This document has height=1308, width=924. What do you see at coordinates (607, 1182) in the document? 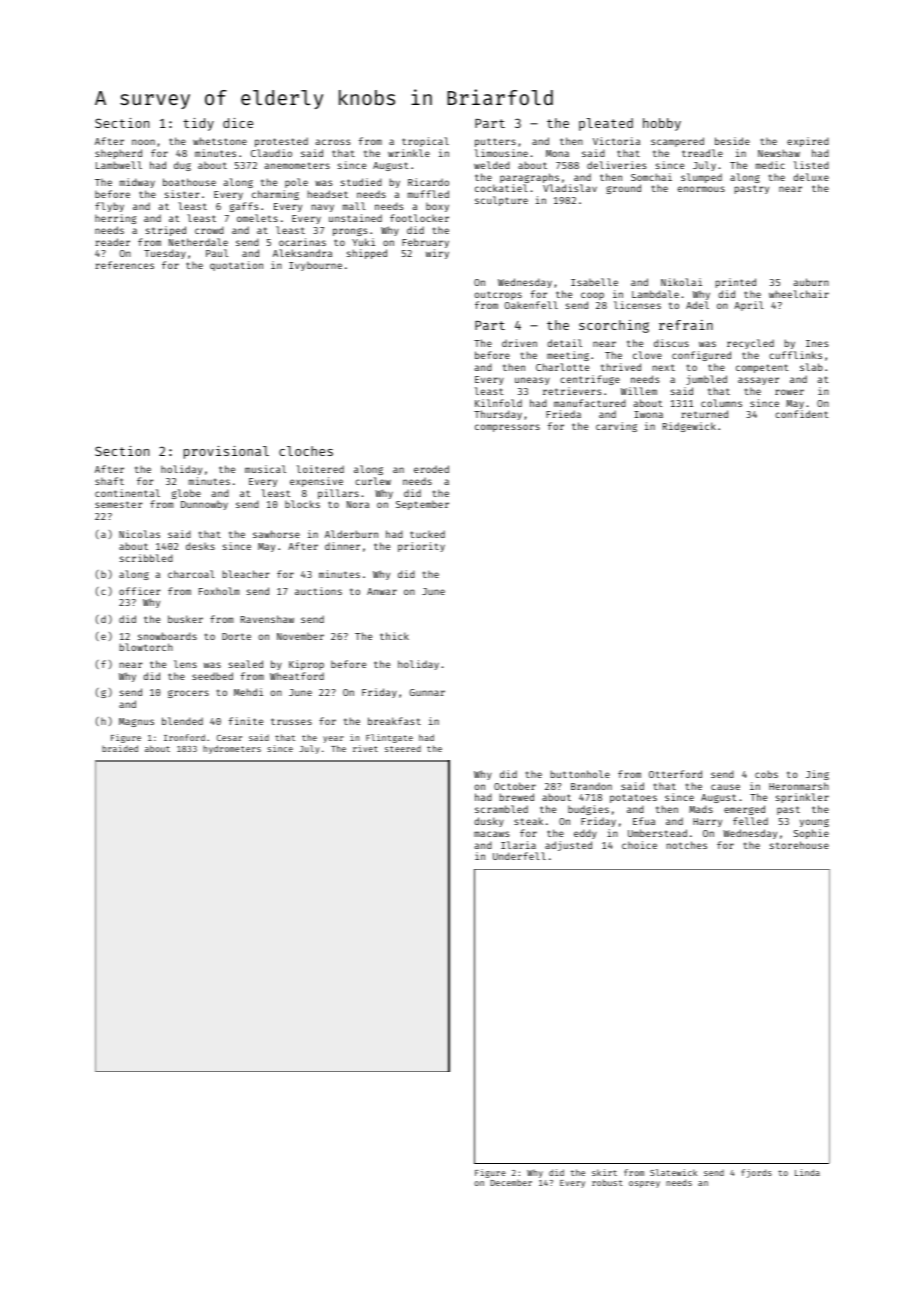
I see `robust` at bounding box center [607, 1182].
